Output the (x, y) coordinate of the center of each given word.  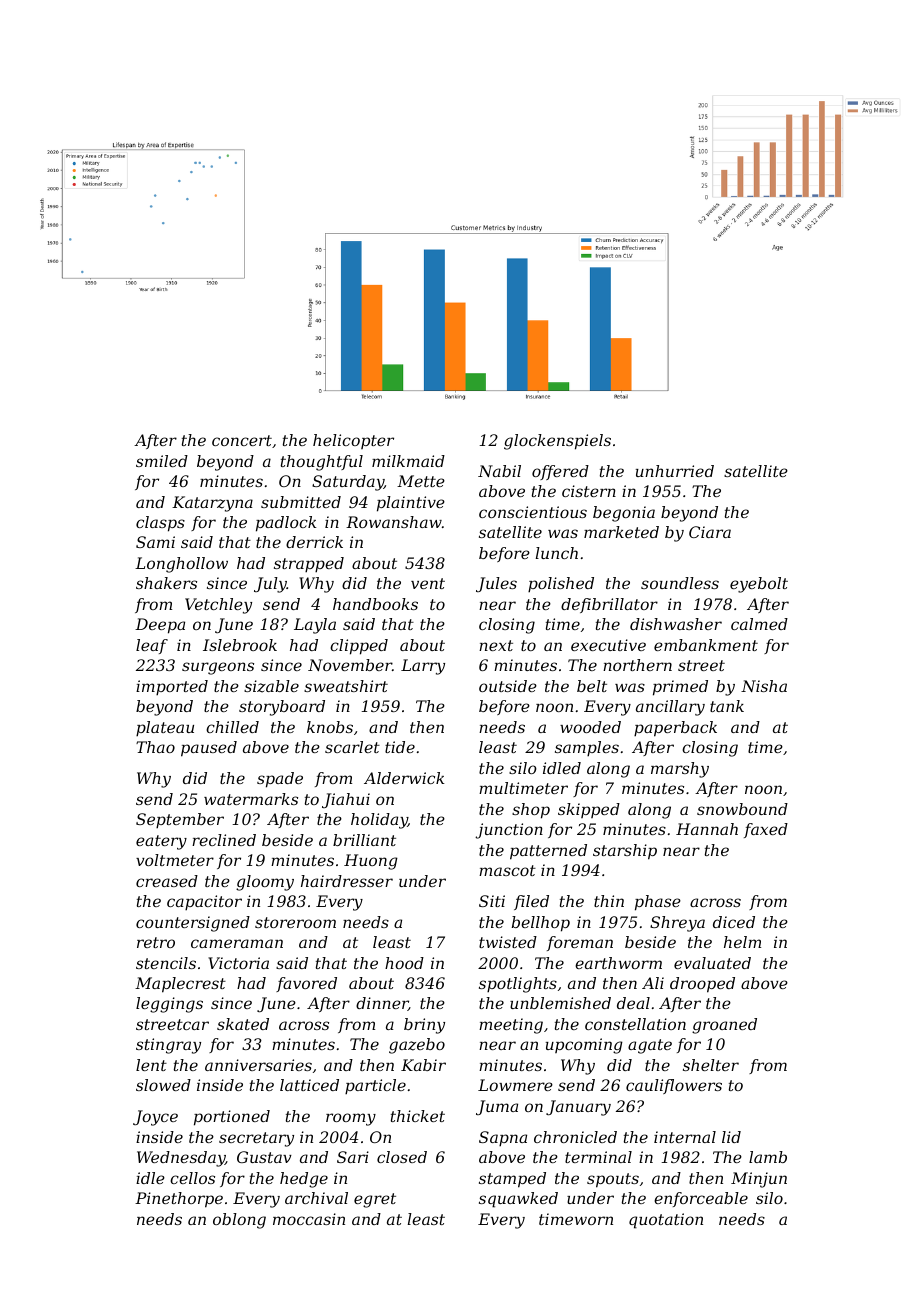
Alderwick (404, 778)
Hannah (707, 829)
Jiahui (346, 800)
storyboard (282, 708)
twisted (508, 942)
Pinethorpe (179, 1200)
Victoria (238, 963)
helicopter (353, 441)
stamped (512, 1180)
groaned (724, 1026)
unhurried (675, 471)
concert (242, 440)
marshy (680, 770)
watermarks (251, 799)
